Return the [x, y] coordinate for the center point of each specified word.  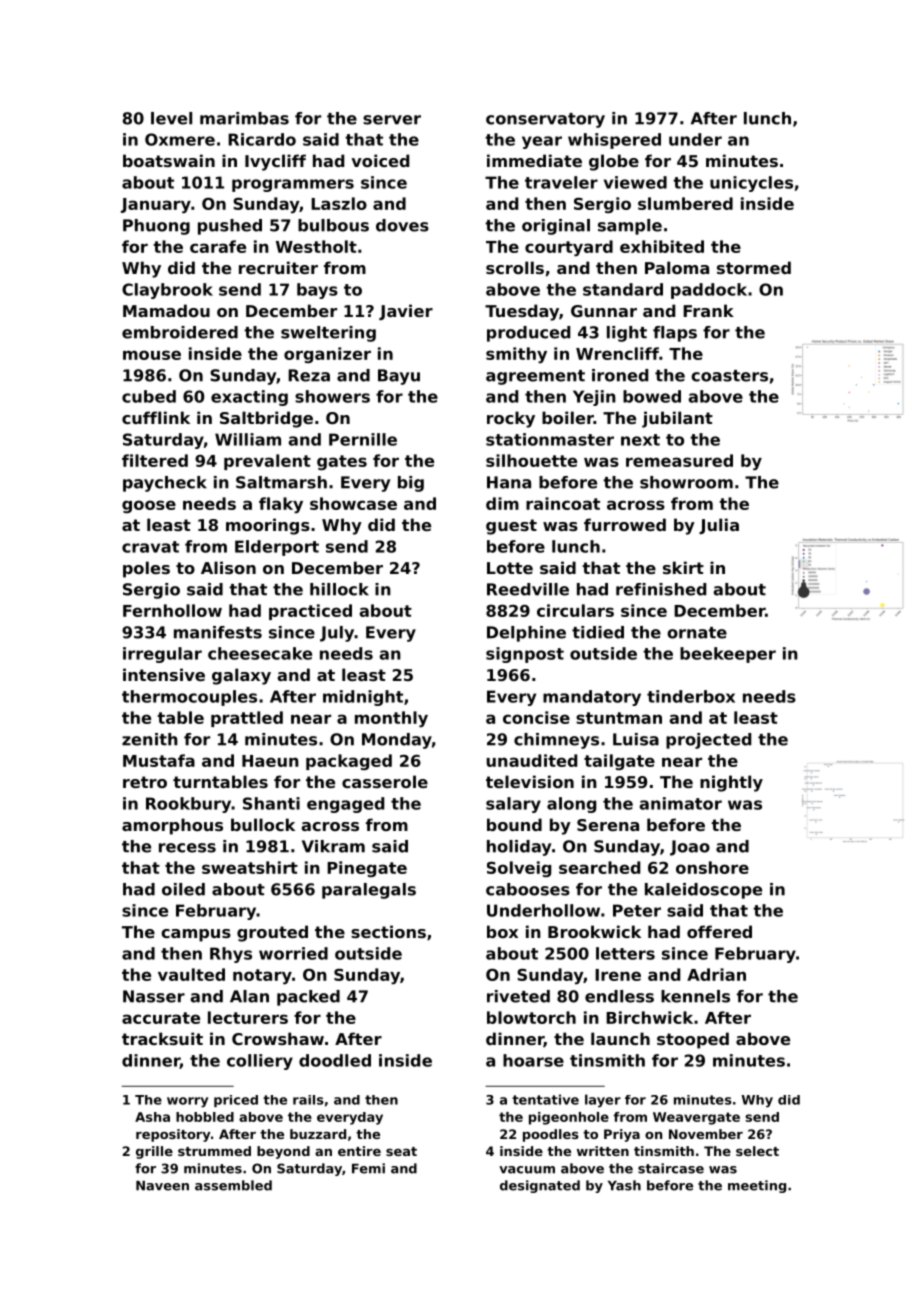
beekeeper [728, 655]
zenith [150, 739]
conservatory [545, 120]
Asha [152, 1117]
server [392, 120]
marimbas [244, 118]
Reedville [528, 589]
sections [388, 931]
